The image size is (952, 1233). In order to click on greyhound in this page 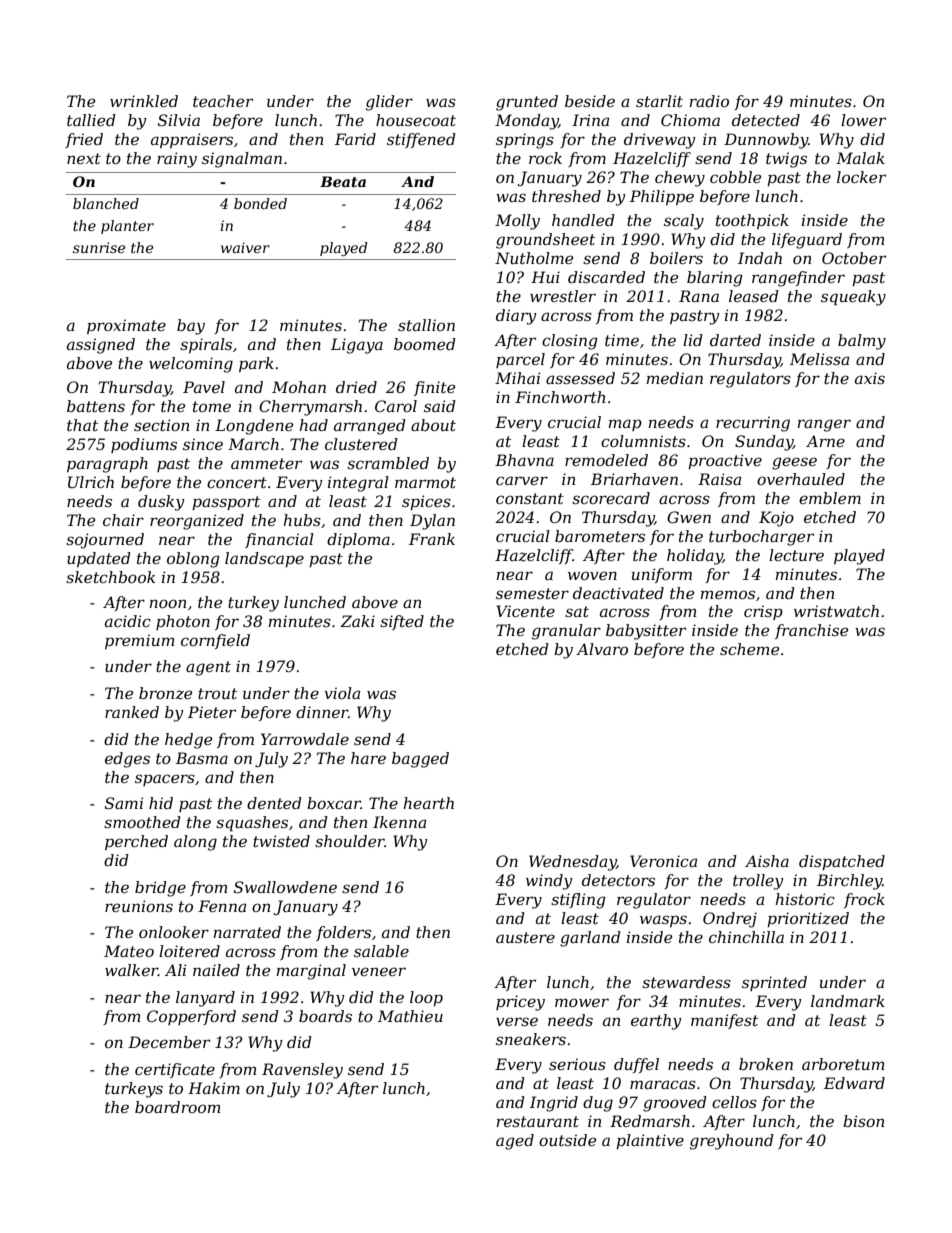, I will do `click(732, 1142)`.
